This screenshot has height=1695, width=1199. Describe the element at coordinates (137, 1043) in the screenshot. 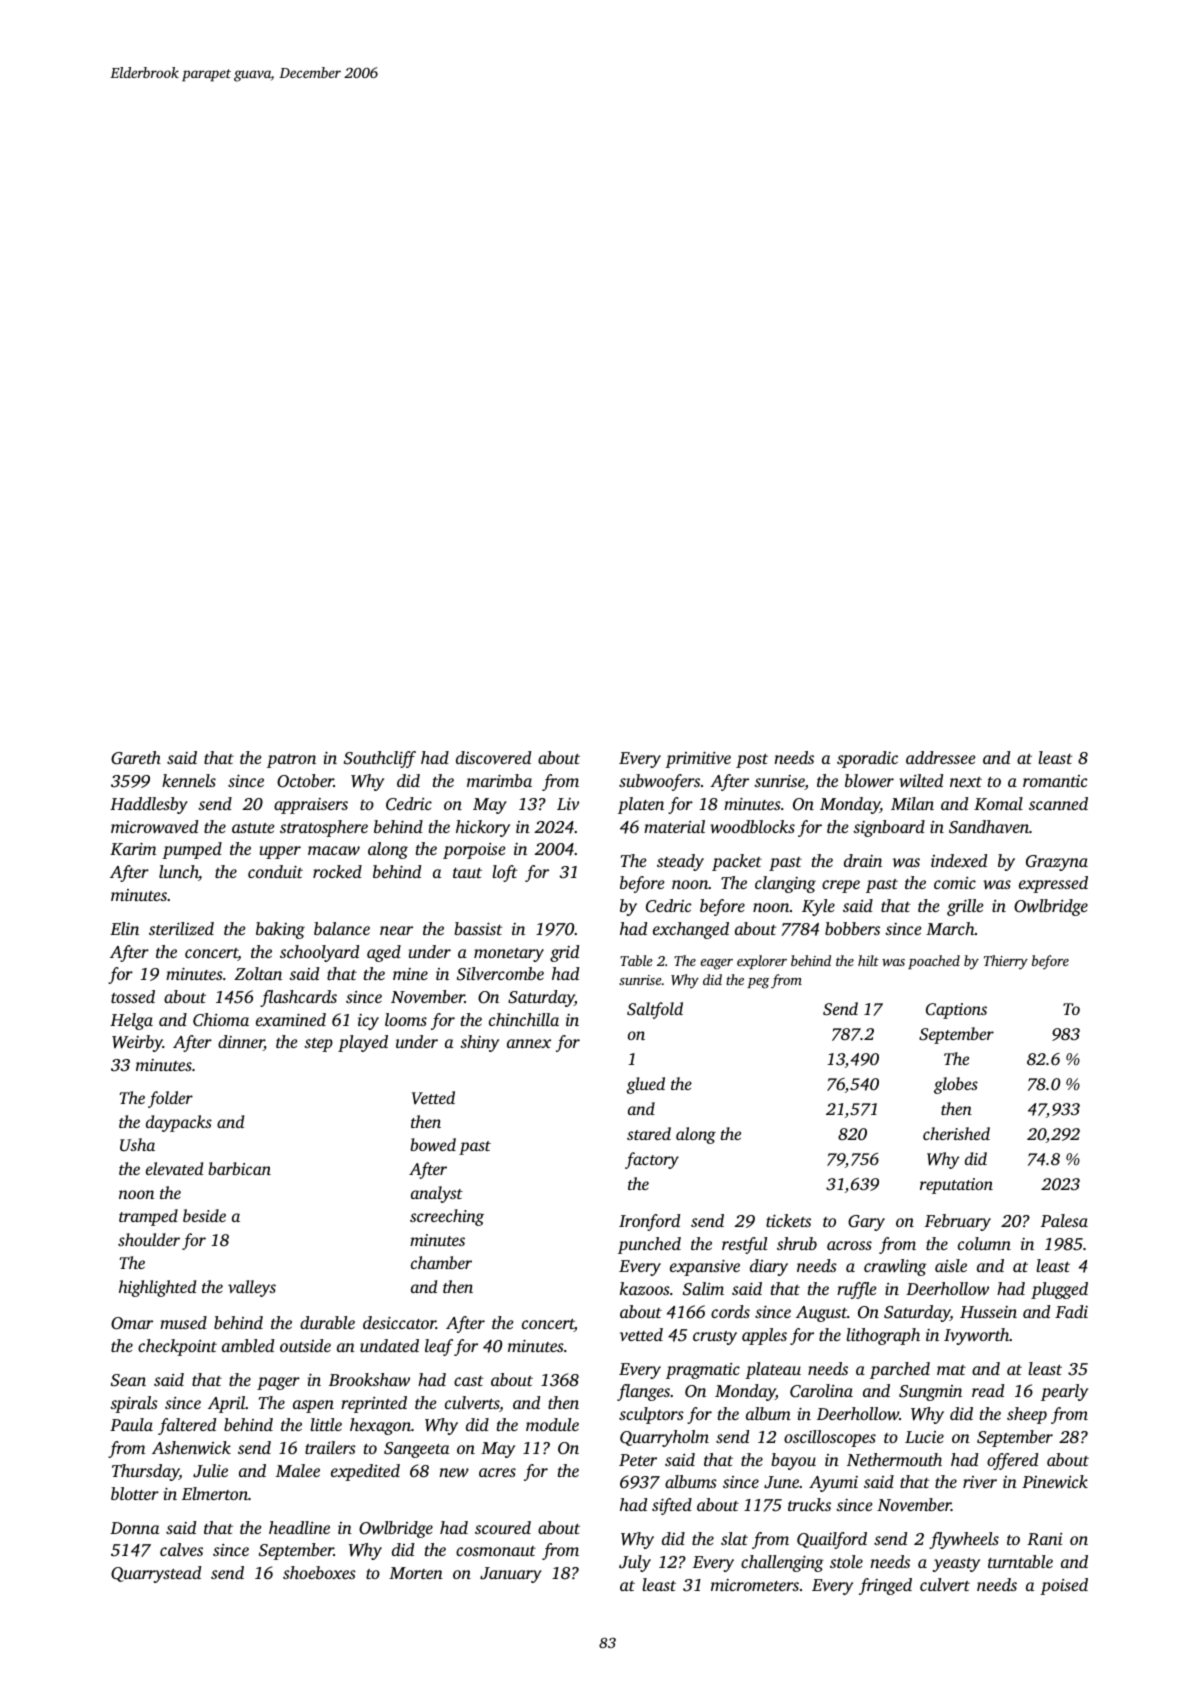

I see `Weirby` at that location.
